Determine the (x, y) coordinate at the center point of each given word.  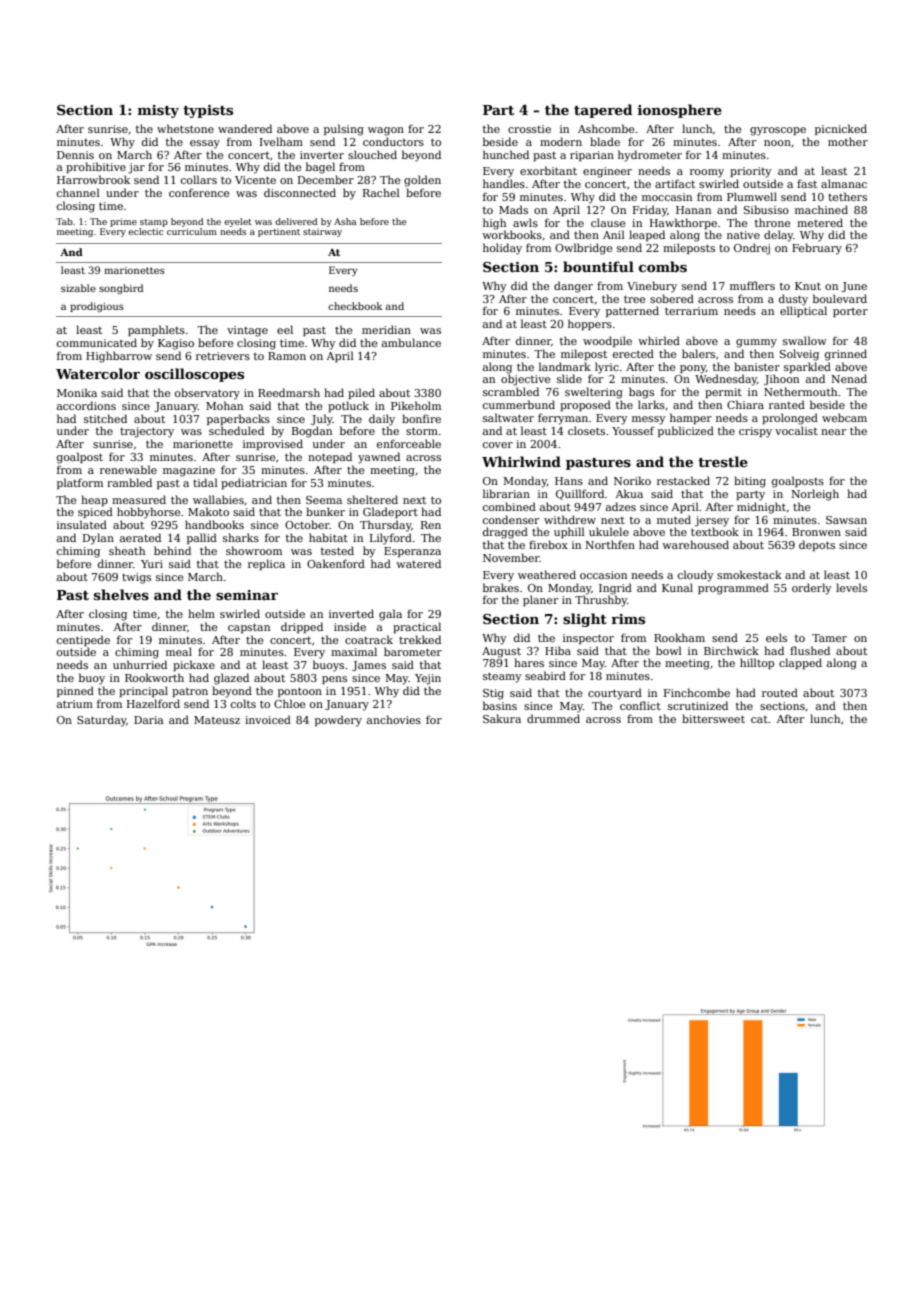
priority (751, 172)
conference (199, 192)
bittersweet (713, 718)
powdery (338, 721)
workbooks (512, 234)
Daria (149, 720)
